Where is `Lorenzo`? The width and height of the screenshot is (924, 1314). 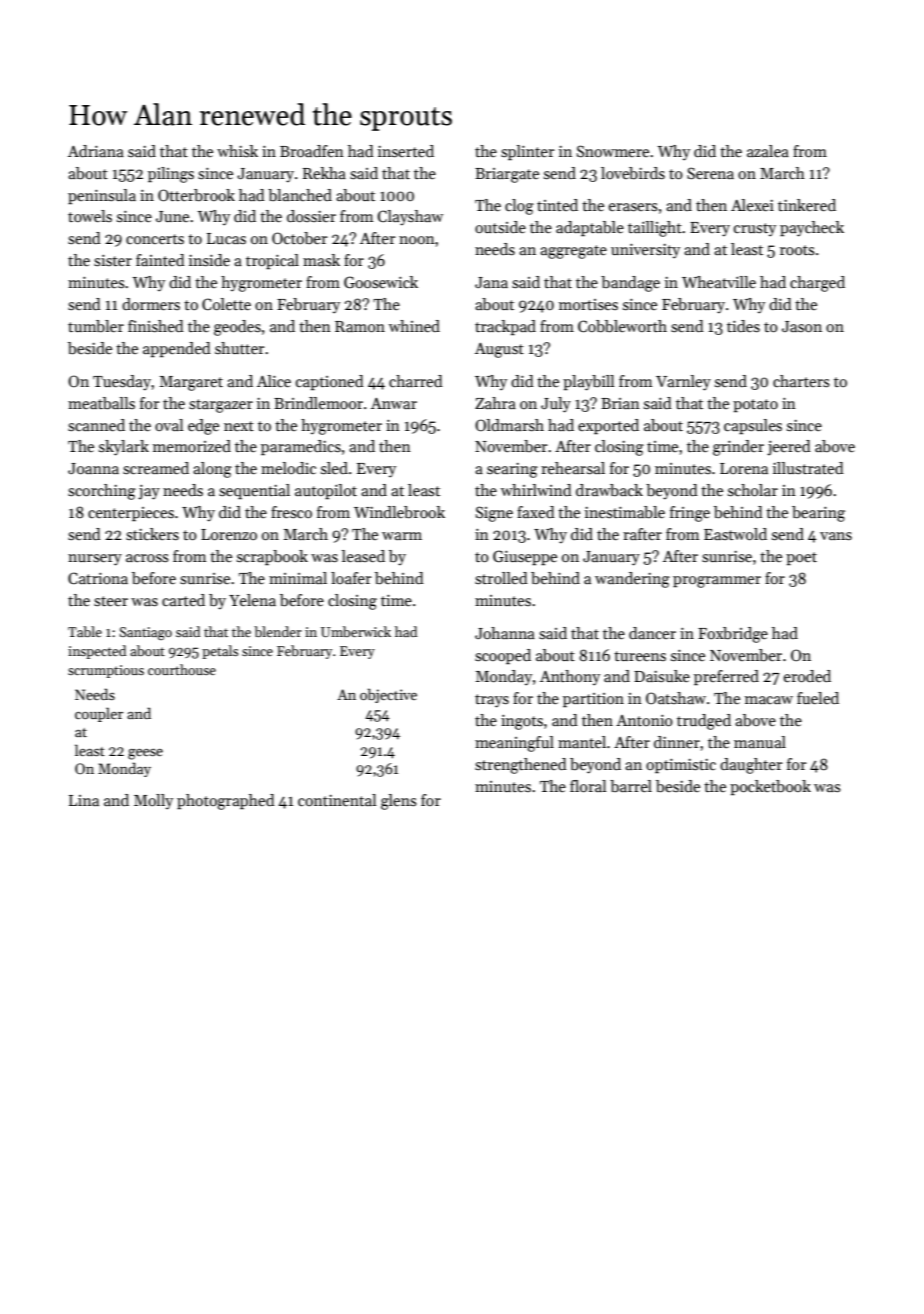 Lorenzo is located at coordinates (229, 534).
